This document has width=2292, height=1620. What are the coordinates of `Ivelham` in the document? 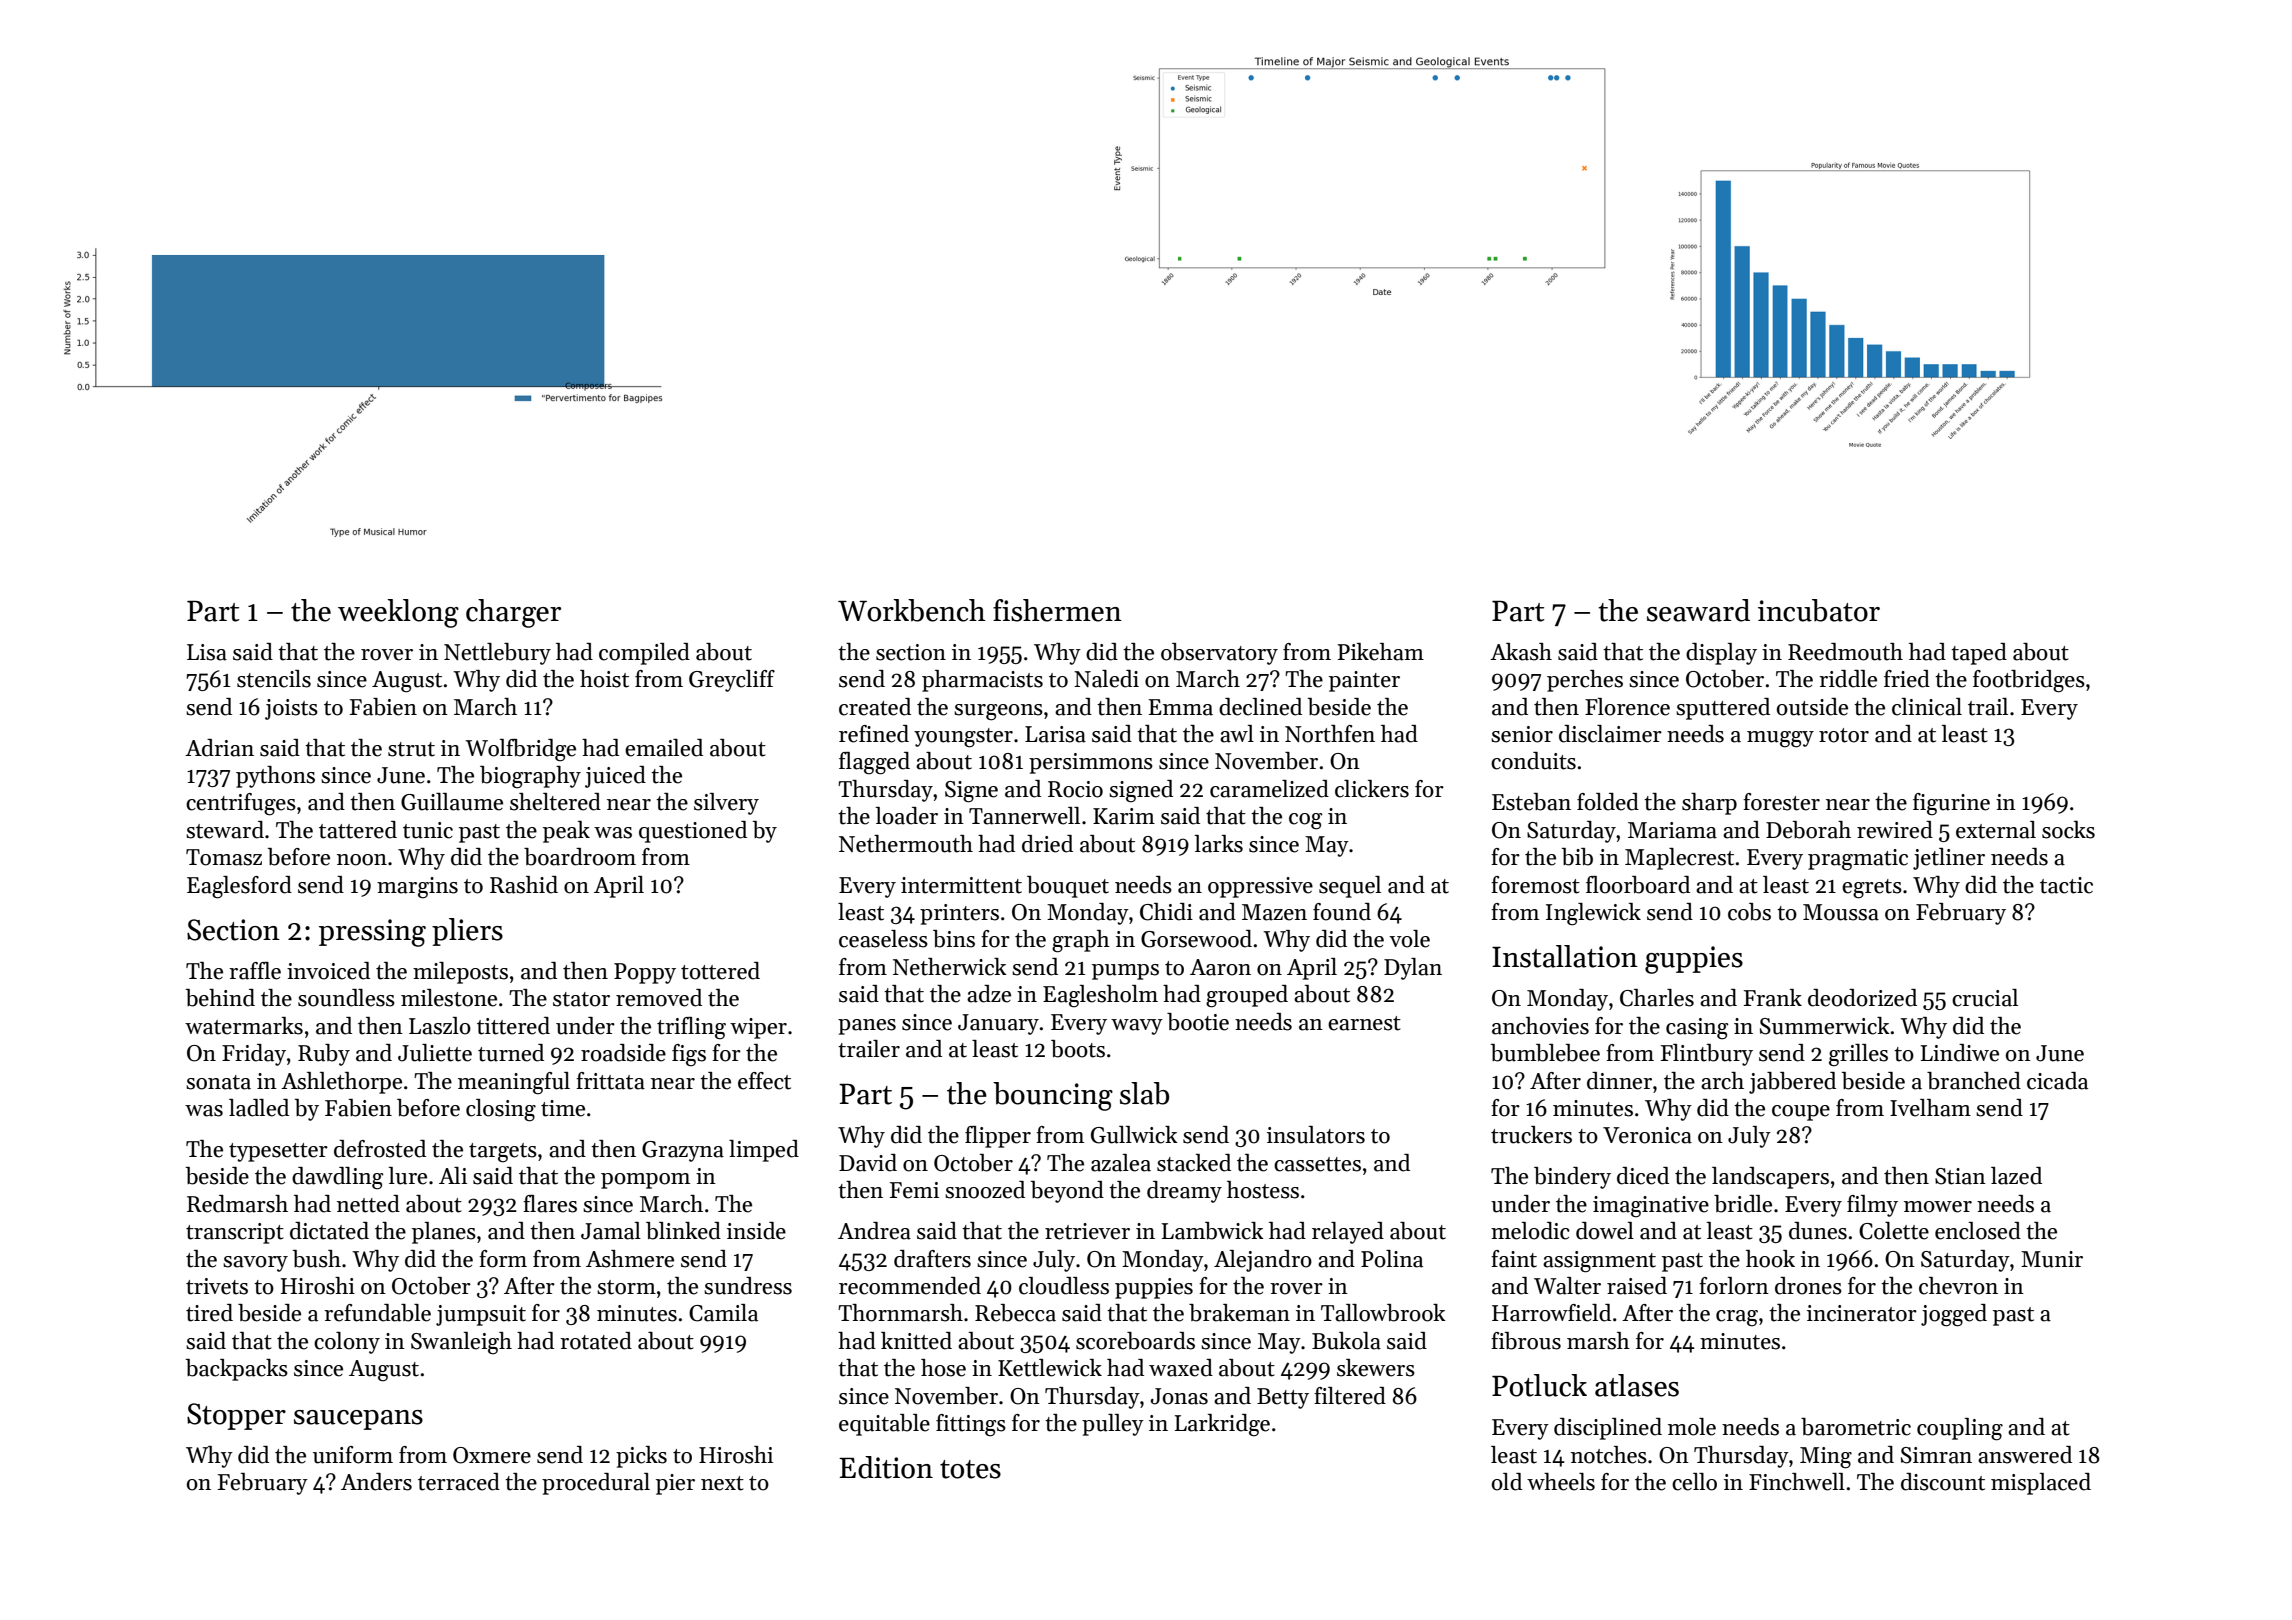 It's located at (1930, 1108).
